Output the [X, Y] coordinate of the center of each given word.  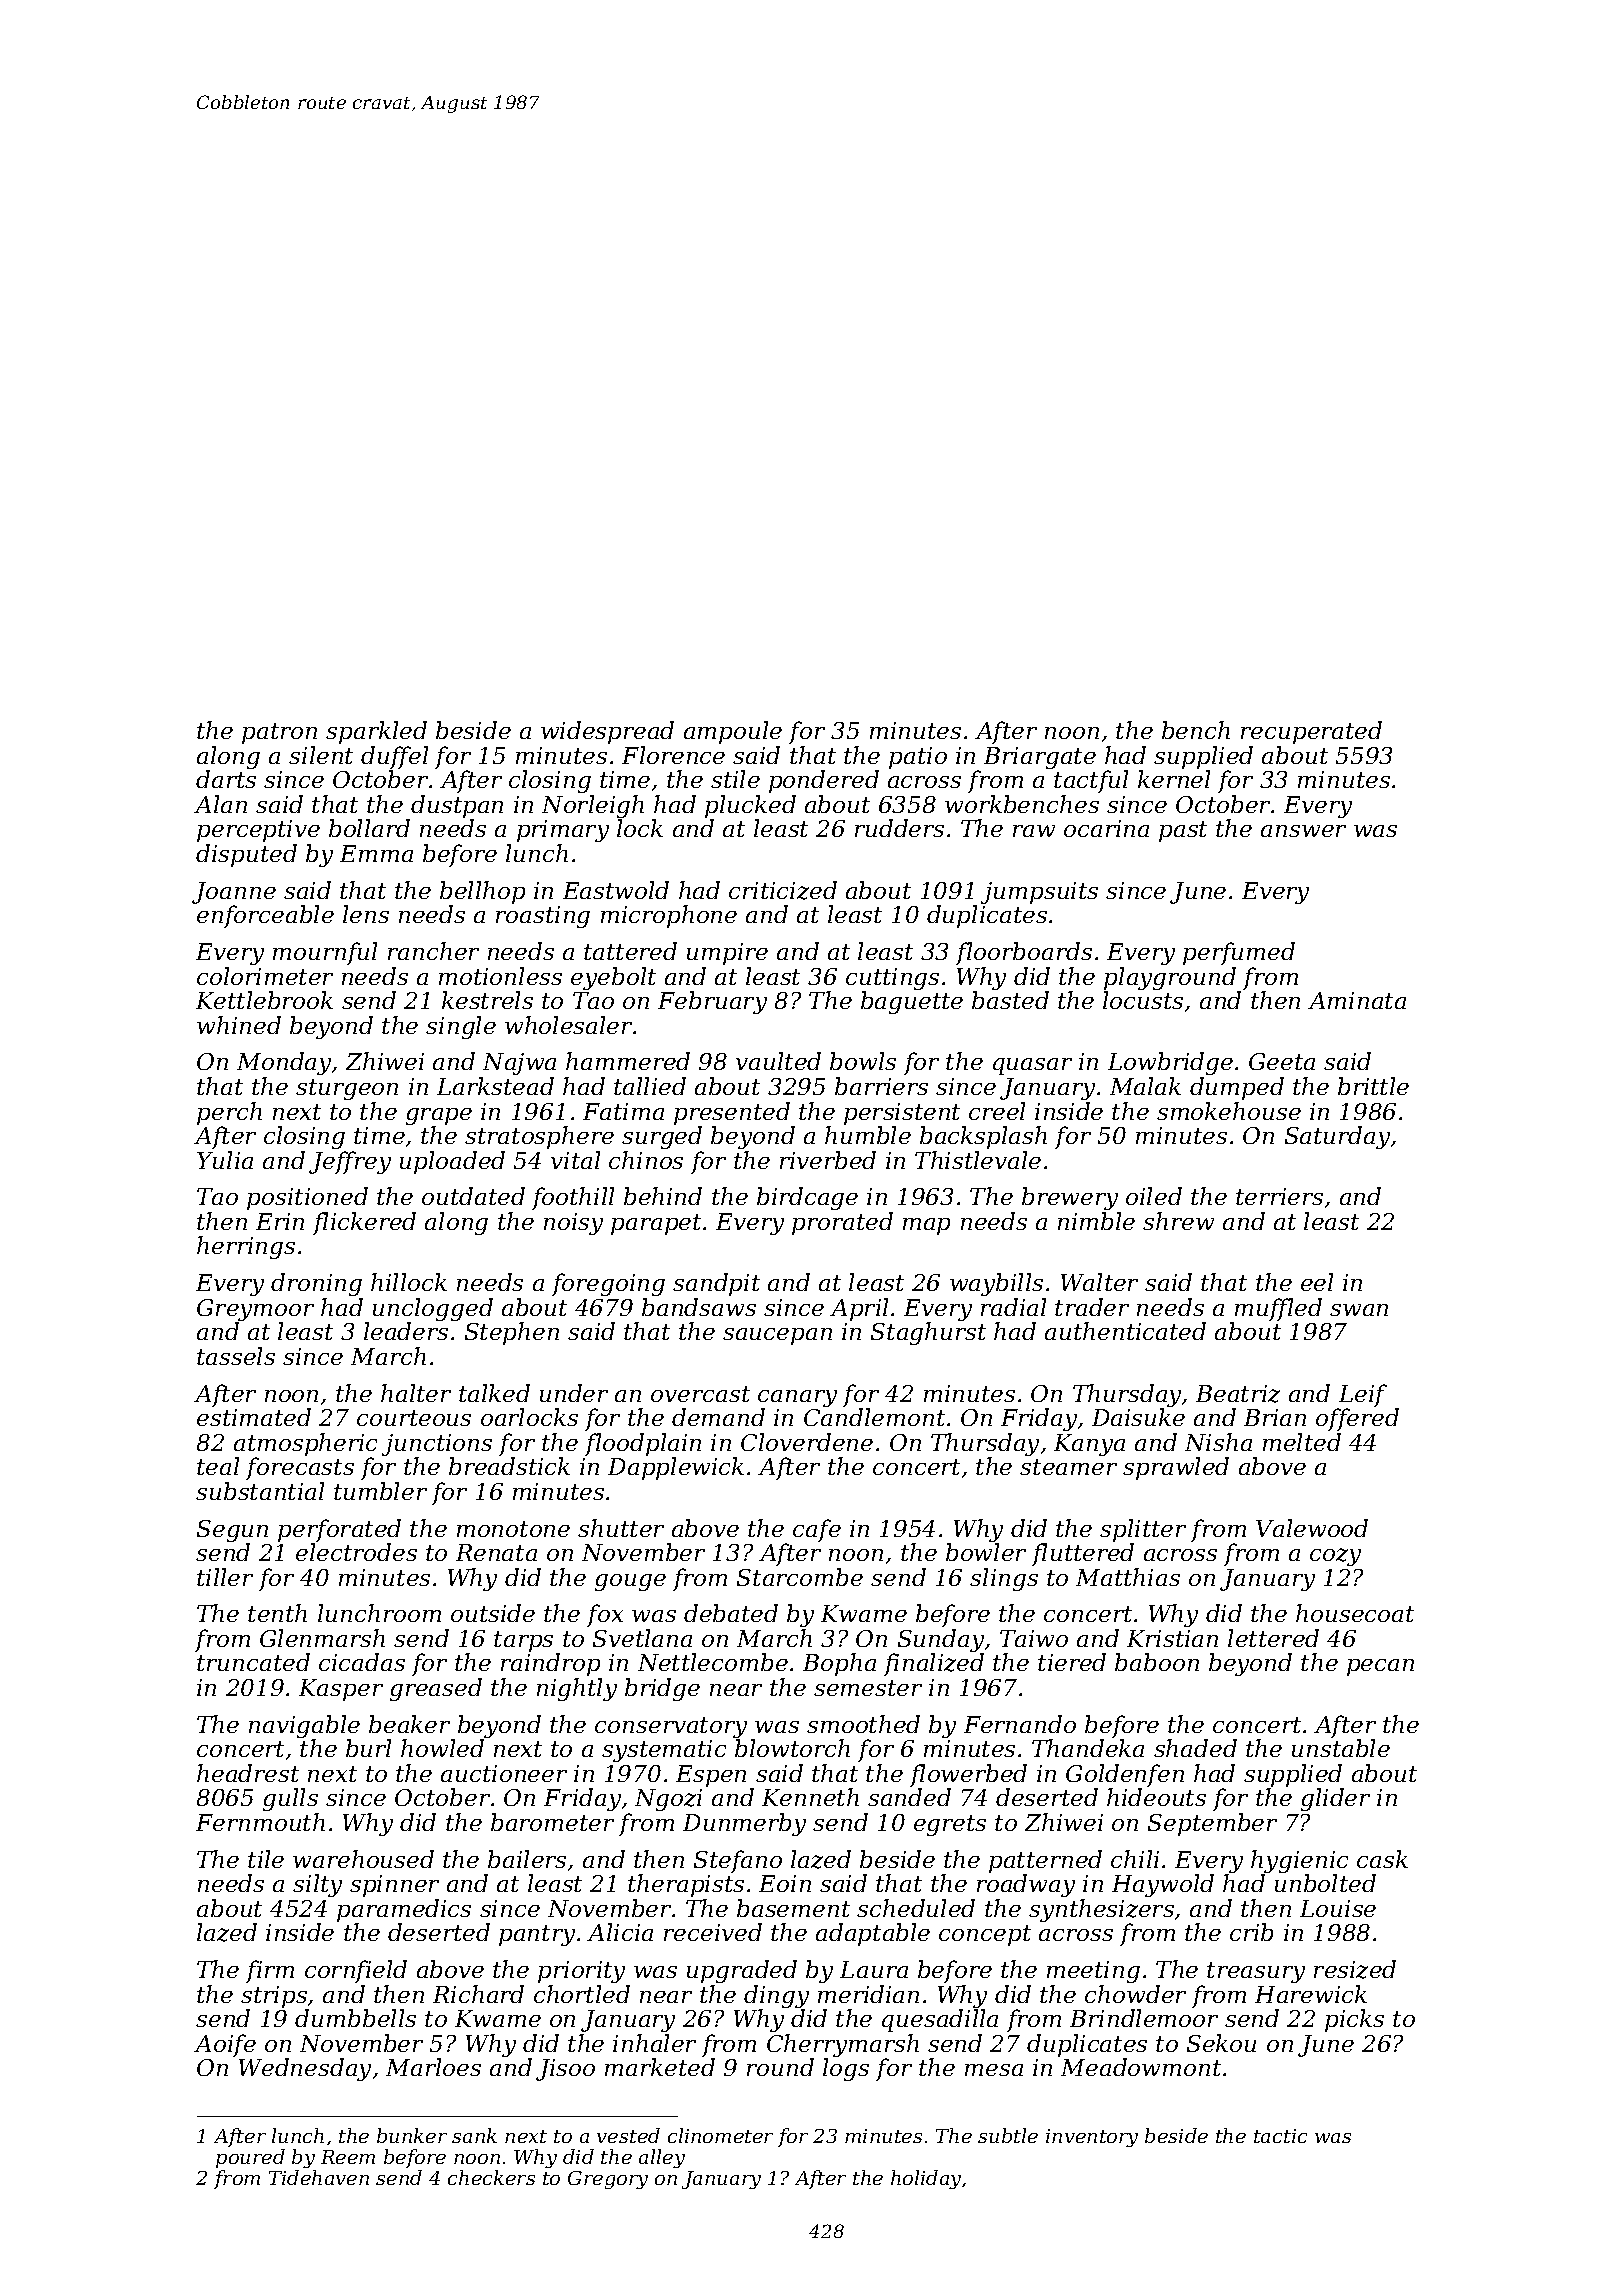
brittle [1373, 1086]
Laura [874, 1969]
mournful [325, 953]
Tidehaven [319, 2177]
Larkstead [495, 1086]
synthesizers [1101, 1910]
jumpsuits [1039, 893]
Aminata [1357, 1000]
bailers [527, 1859]
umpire [727, 954]
